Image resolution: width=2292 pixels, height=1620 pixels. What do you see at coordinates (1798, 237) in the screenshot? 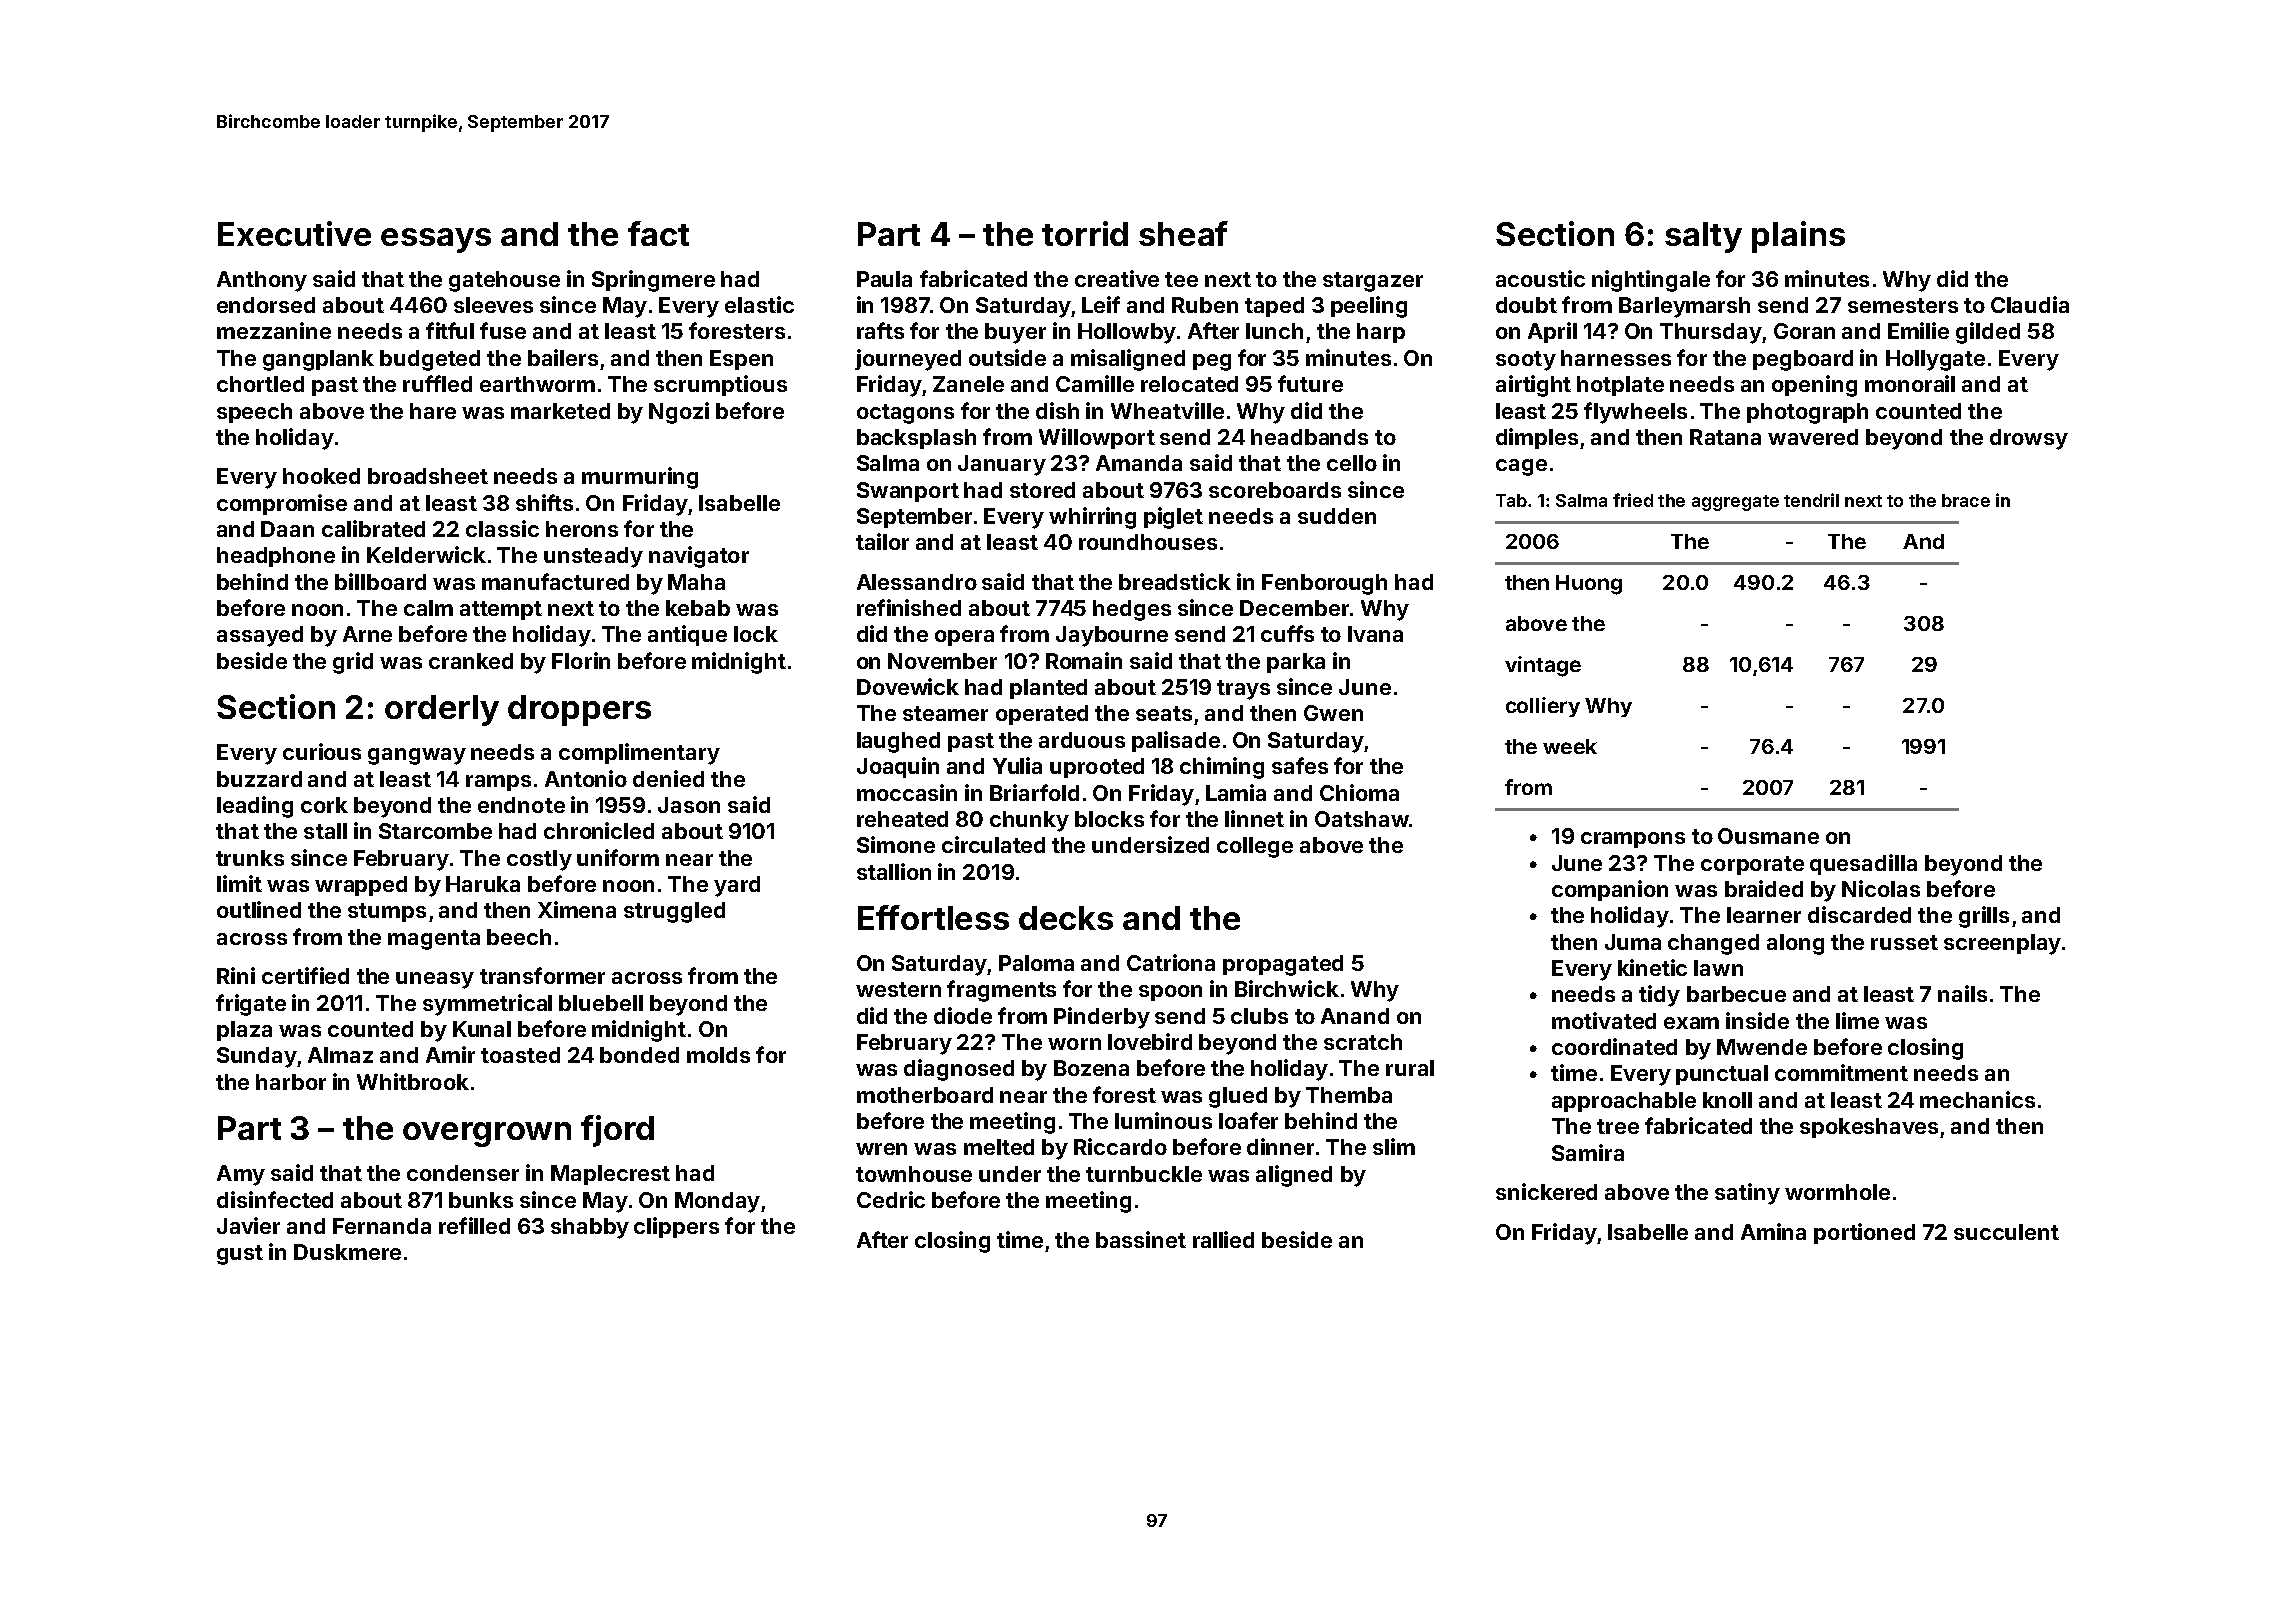
I see `plains` at bounding box center [1798, 237].
